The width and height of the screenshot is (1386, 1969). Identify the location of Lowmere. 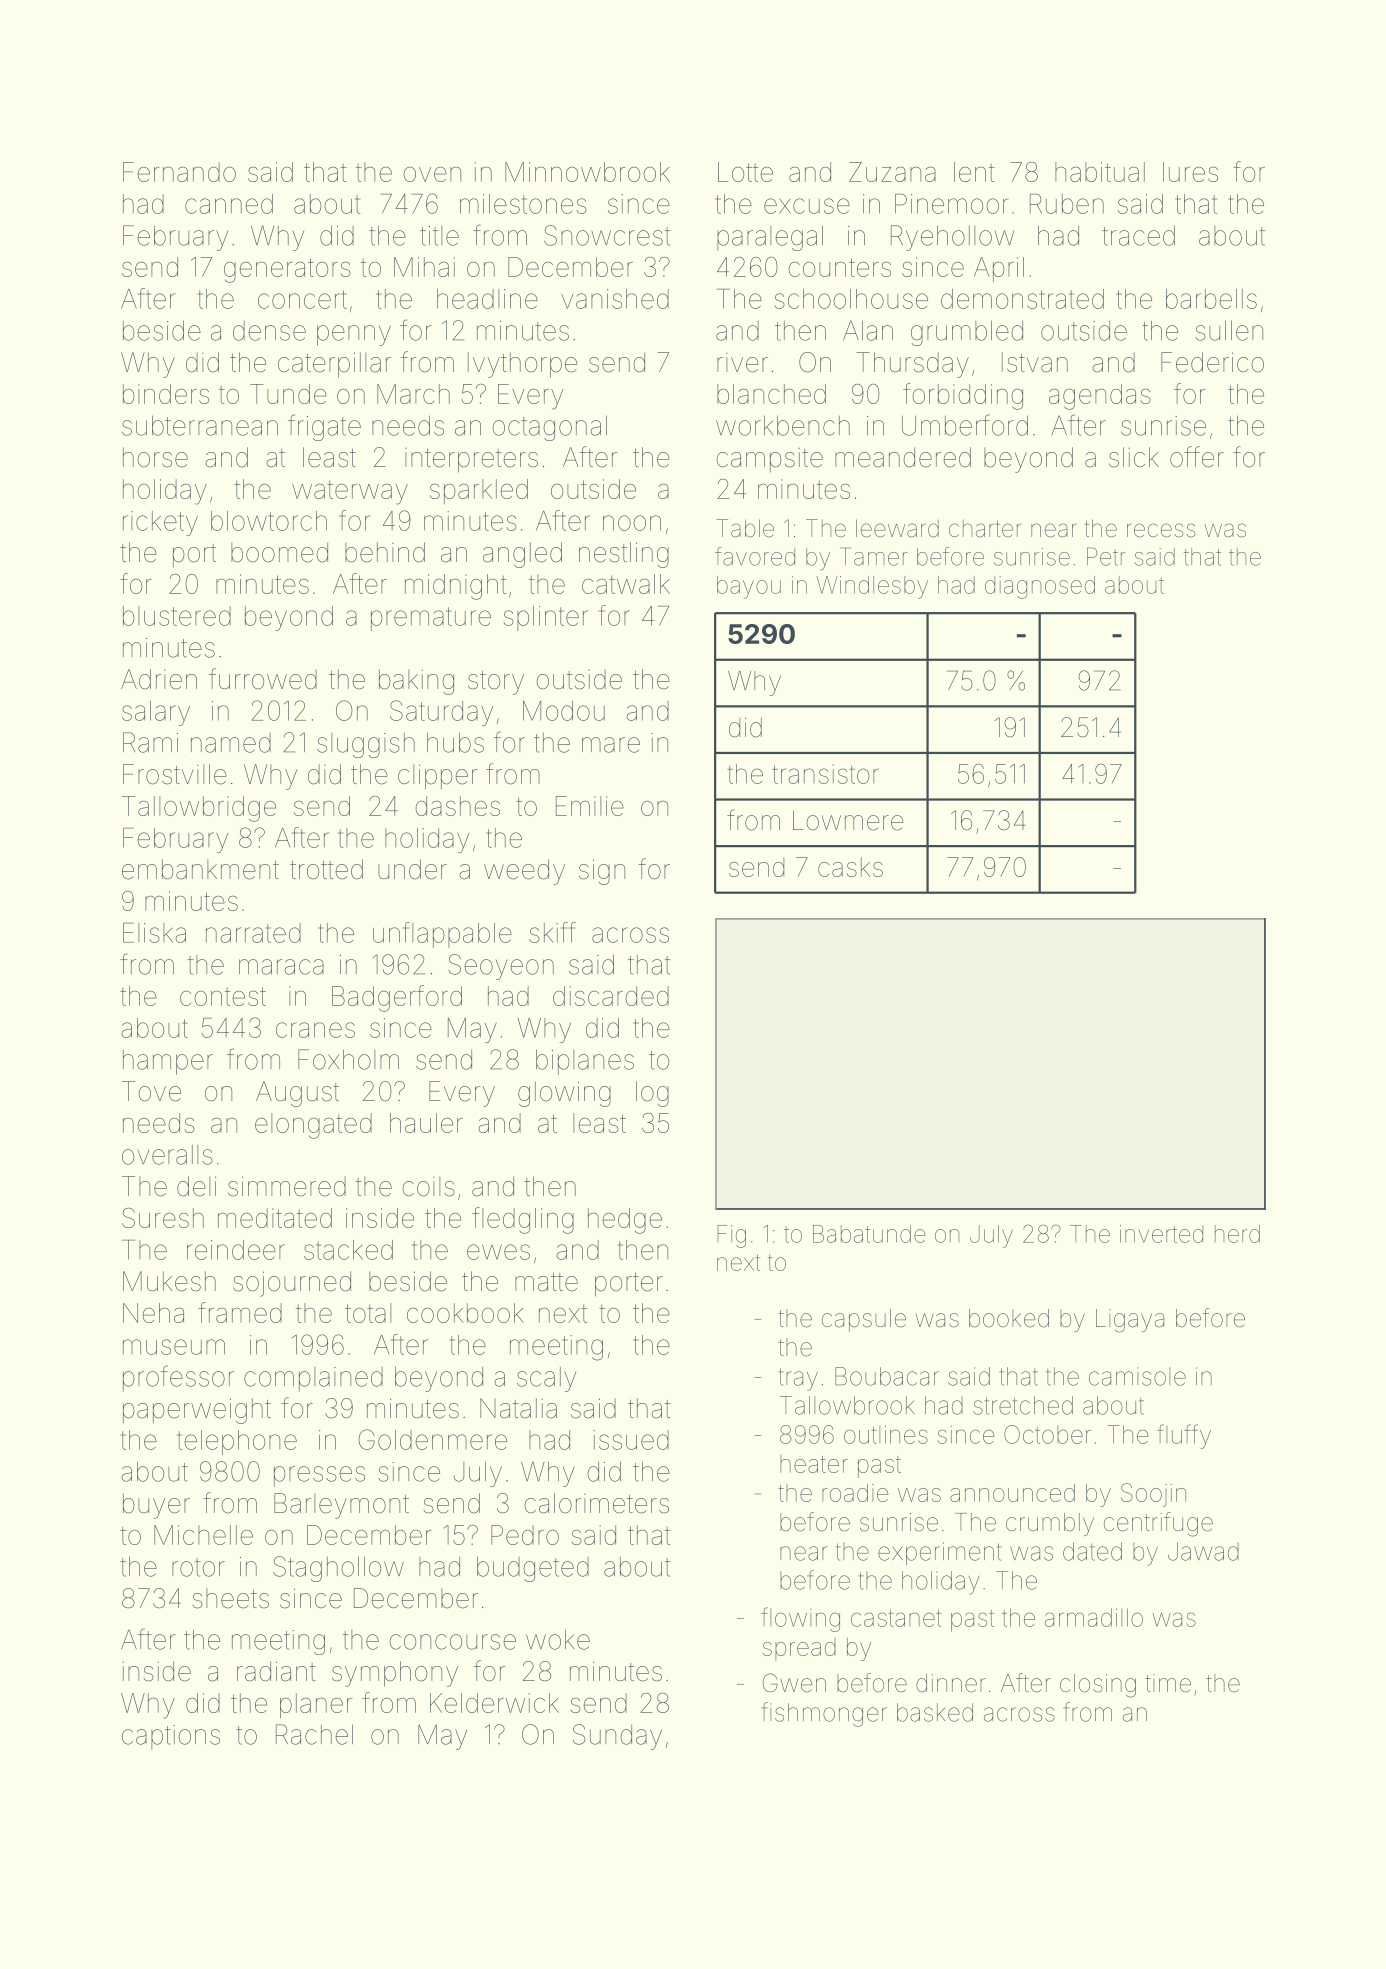
(848, 820).
